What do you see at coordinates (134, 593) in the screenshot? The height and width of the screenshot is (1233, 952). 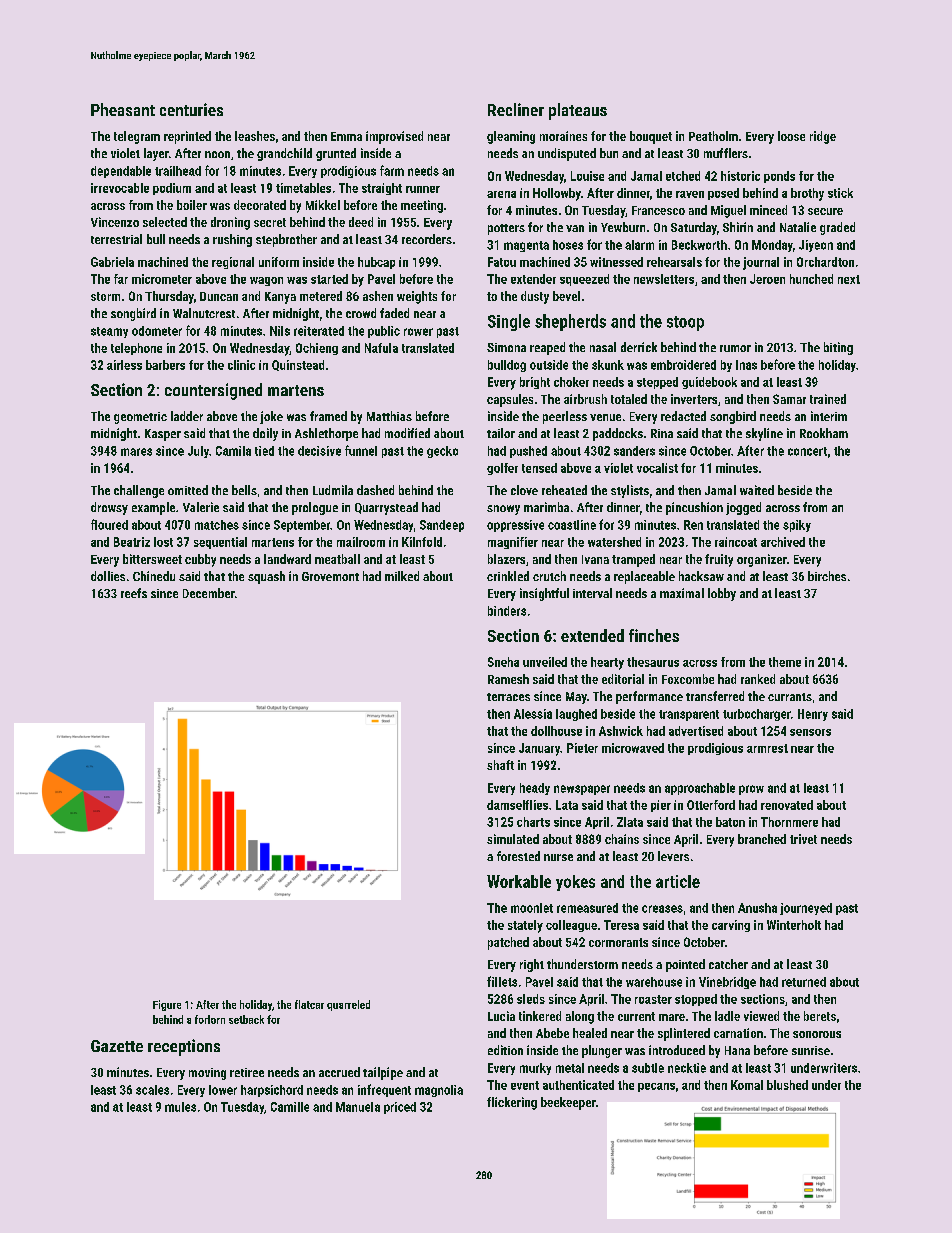 I see `reefs` at bounding box center [134, 593].
